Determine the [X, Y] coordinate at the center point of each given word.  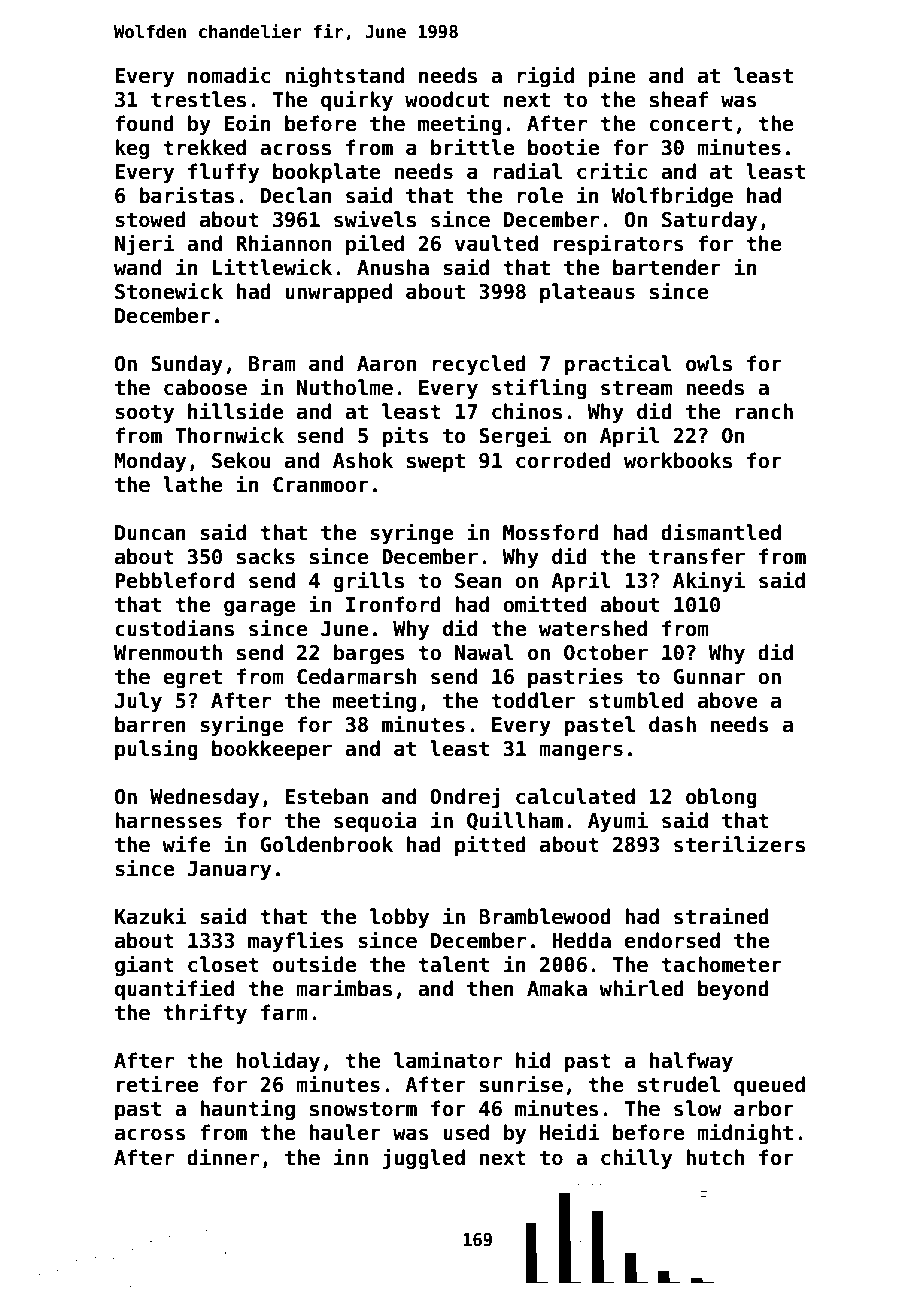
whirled [641, 988]
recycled [479, 365]
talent [453, 964]
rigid [545, 76]
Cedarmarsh [356, 676]
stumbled [636, 700]
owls [709, 363]
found [144, 123]
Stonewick [169, 291]
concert [691, 124]
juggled [423, 1158]
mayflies [296, 941]
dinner [223, 1157]
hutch [715, 1157]
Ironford [393, 604]
